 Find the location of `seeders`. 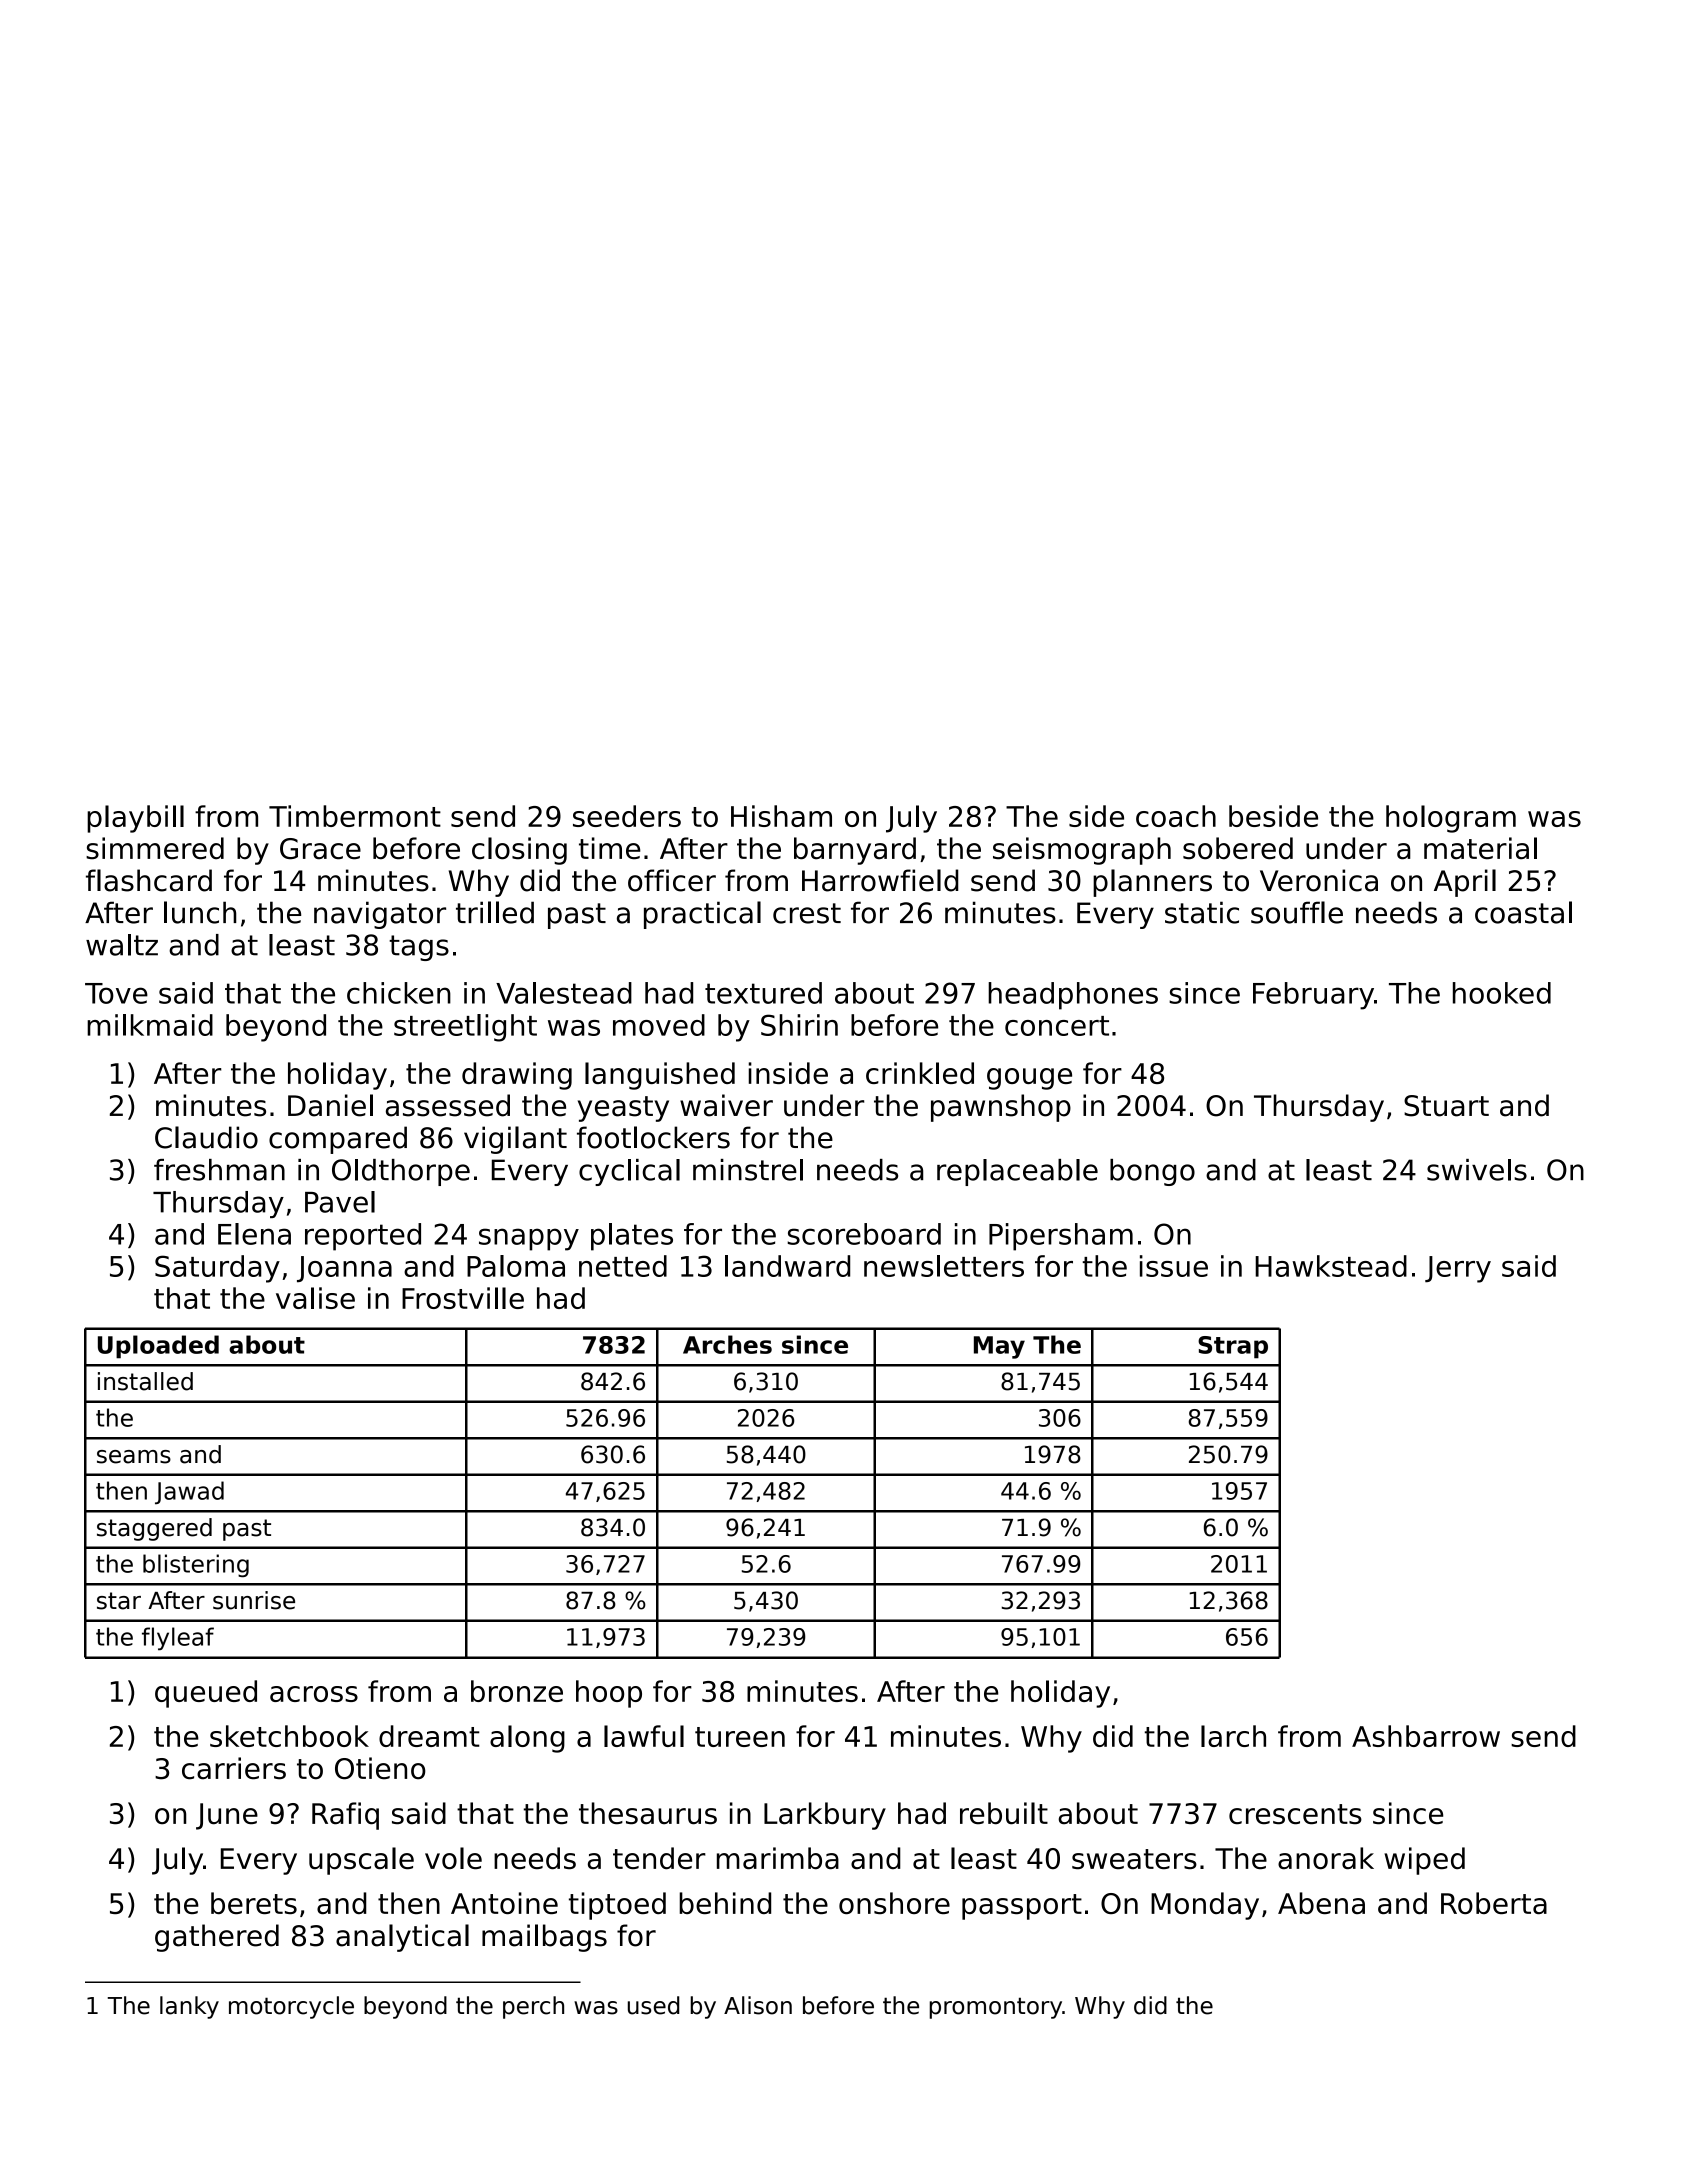

seeders is located at coordinates (627, 816).
